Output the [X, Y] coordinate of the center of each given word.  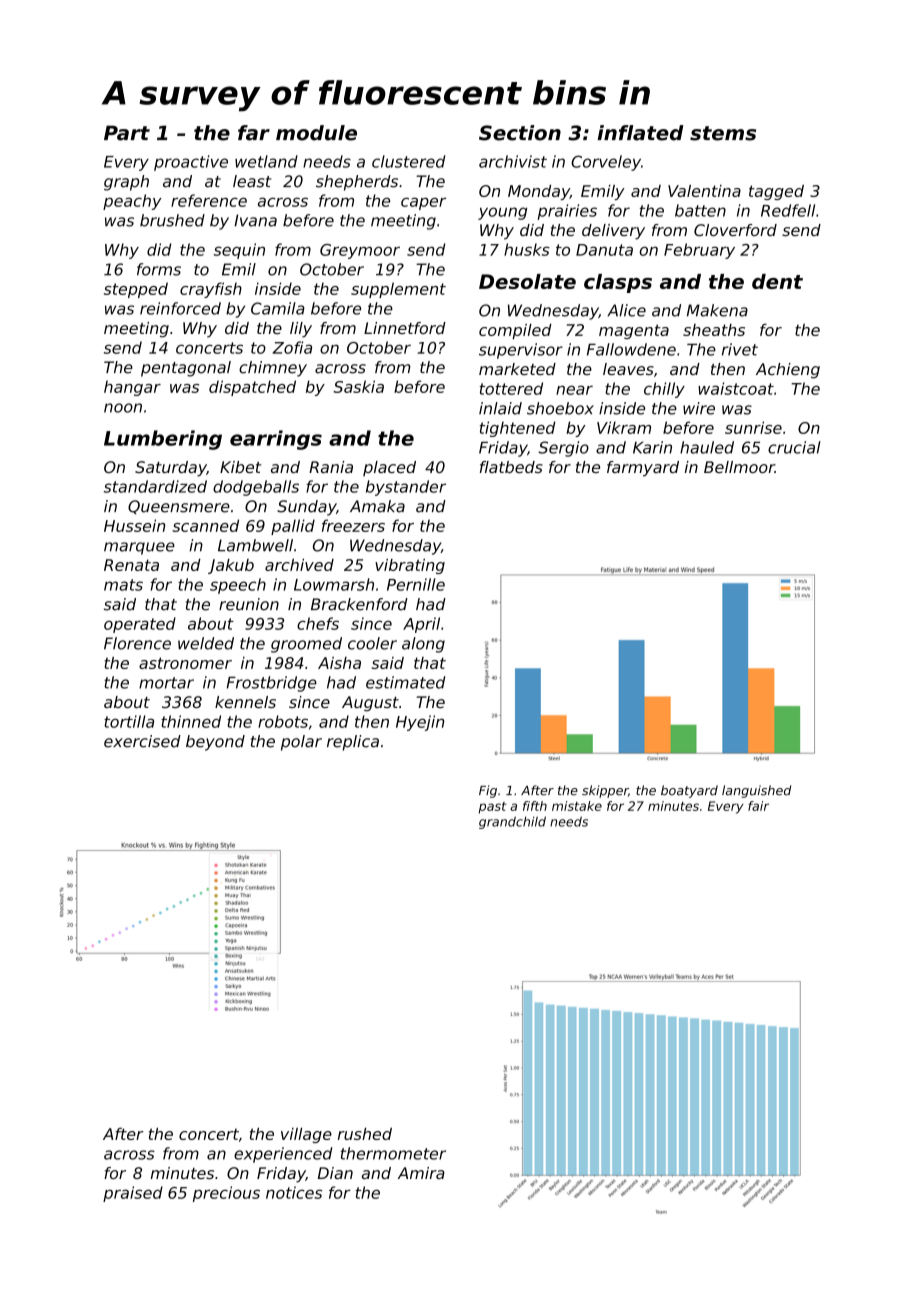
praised [133, 1194]
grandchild [512, 822]
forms [159, 269]
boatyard [689, 791]
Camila [278, 308]
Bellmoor [739, 467]
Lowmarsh [334, 584]
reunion [249, 604]
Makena [717, 310]
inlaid [500, 408]
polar [301, 743]
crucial [794, 447]
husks [527, 249]
